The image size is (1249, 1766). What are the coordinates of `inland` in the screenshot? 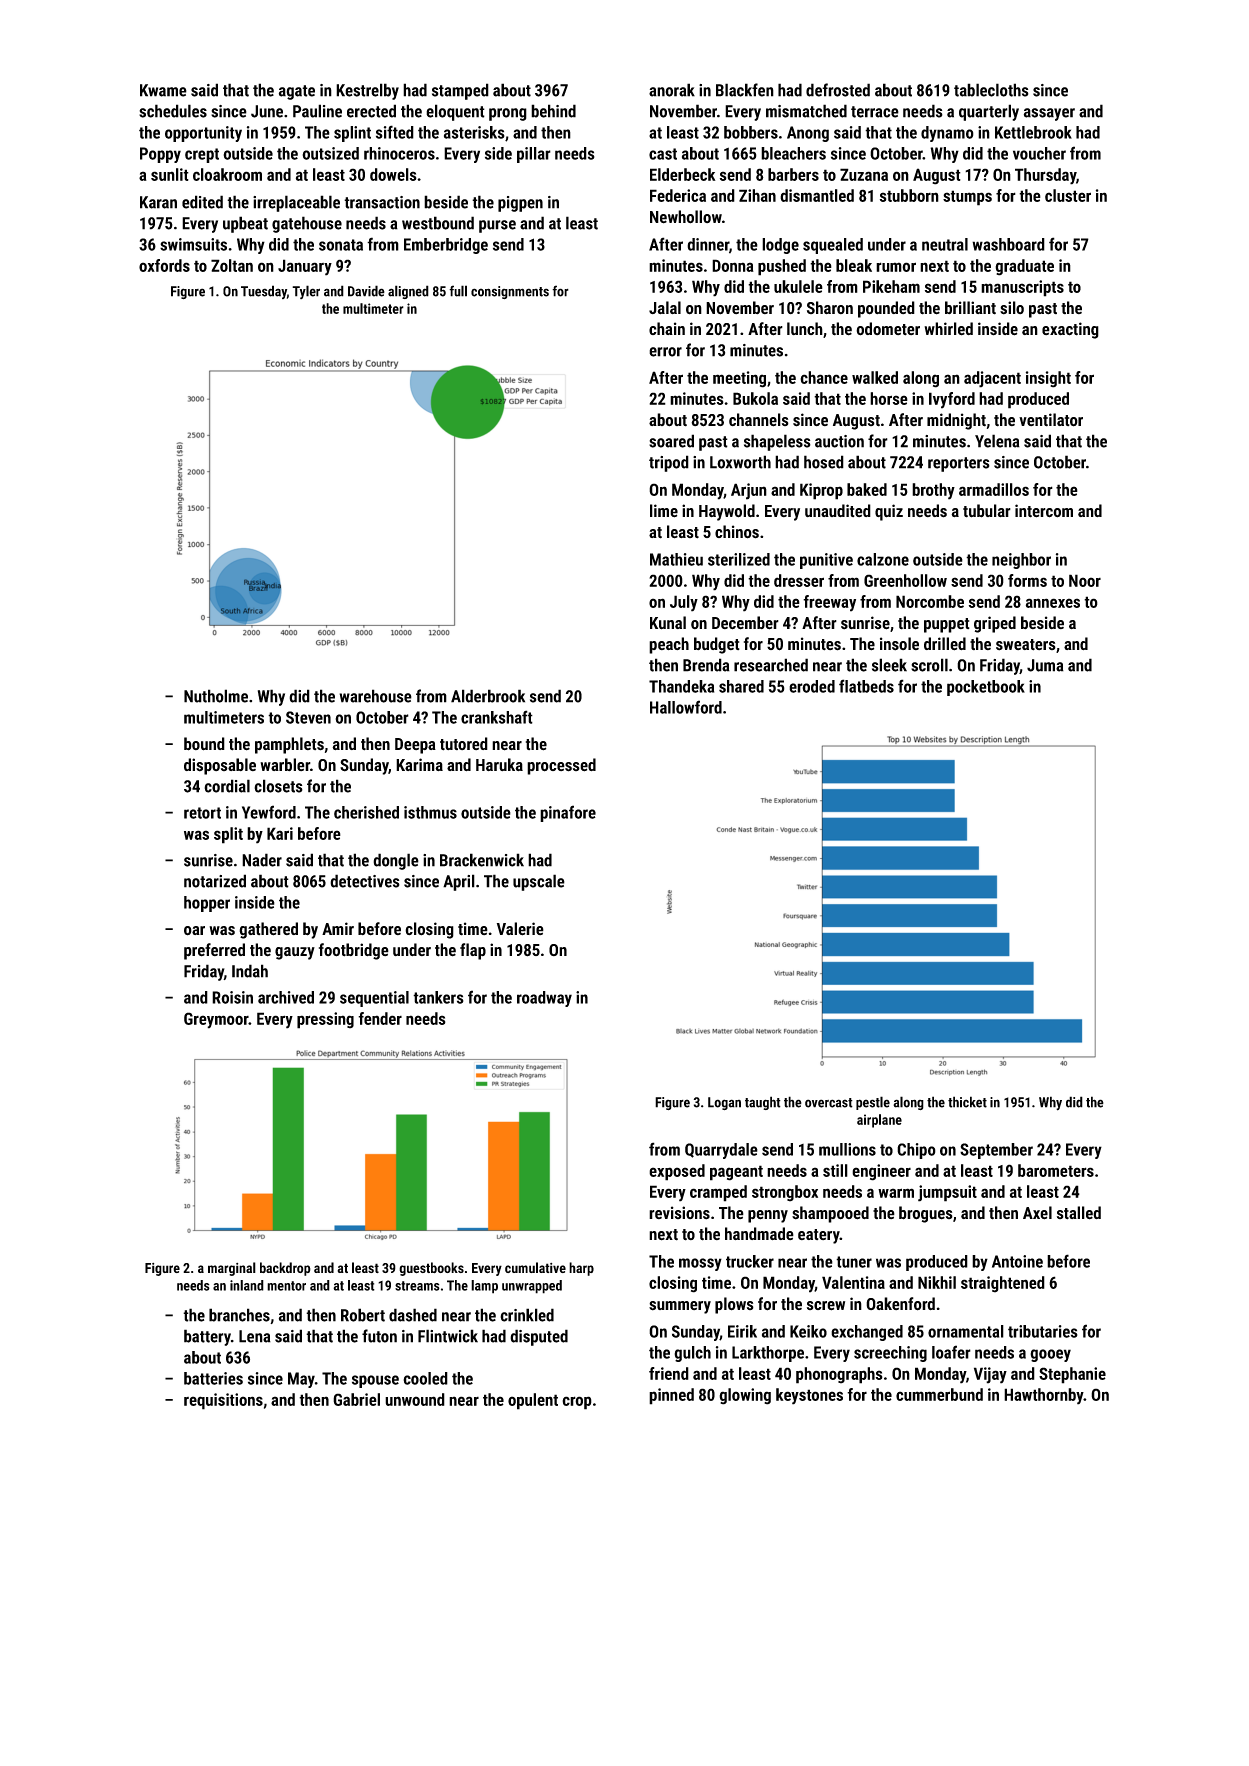 It's located at (247, 1285).
